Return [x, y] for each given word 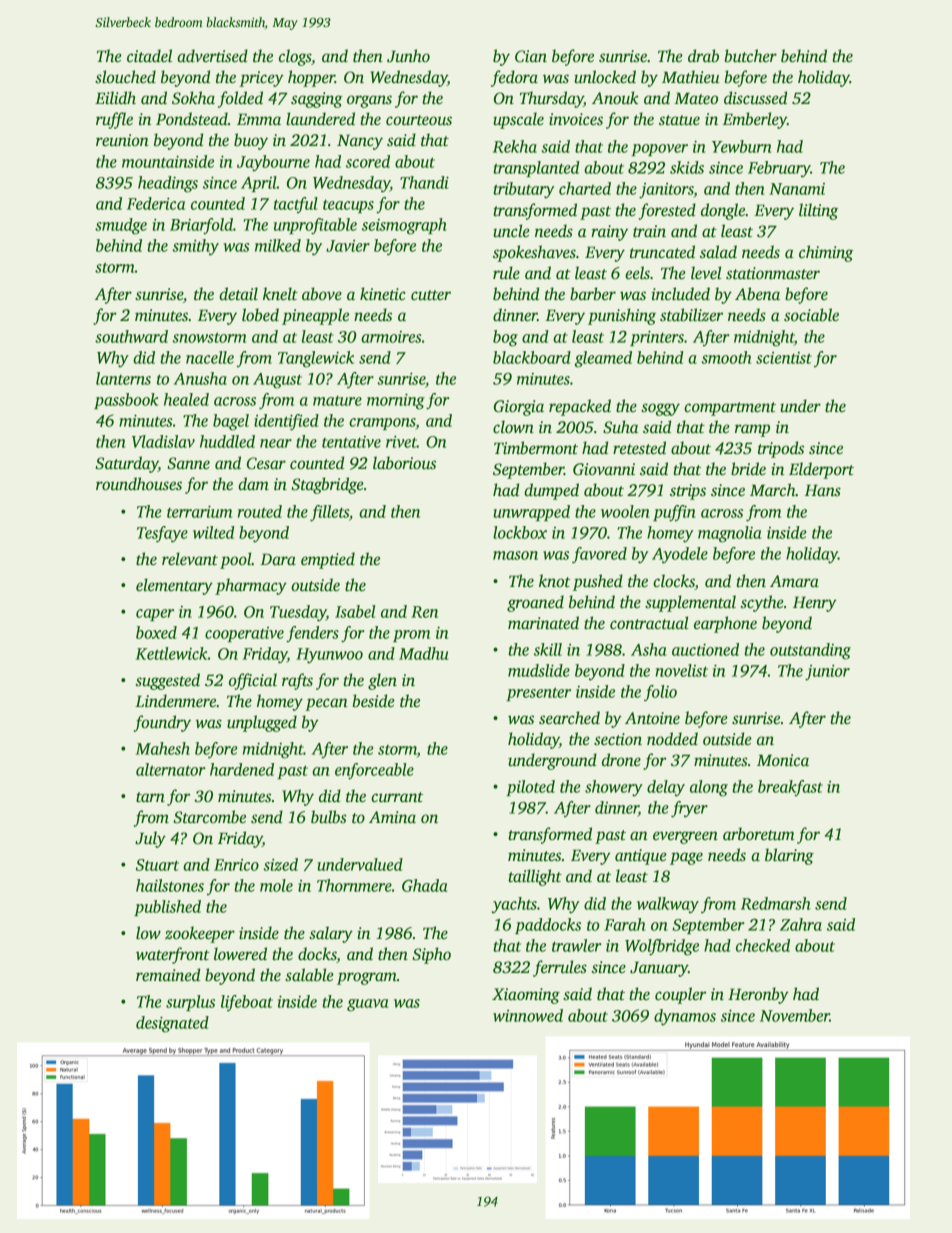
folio [660, 693]
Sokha [193, 98]
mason [515, 555]
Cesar [266, 463]
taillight [535, 877]
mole [276, 885]
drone [621, 759]
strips [688, 492]
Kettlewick [172, 653]
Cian [531, 56]
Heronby [758, 995]
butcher [751, 56]
